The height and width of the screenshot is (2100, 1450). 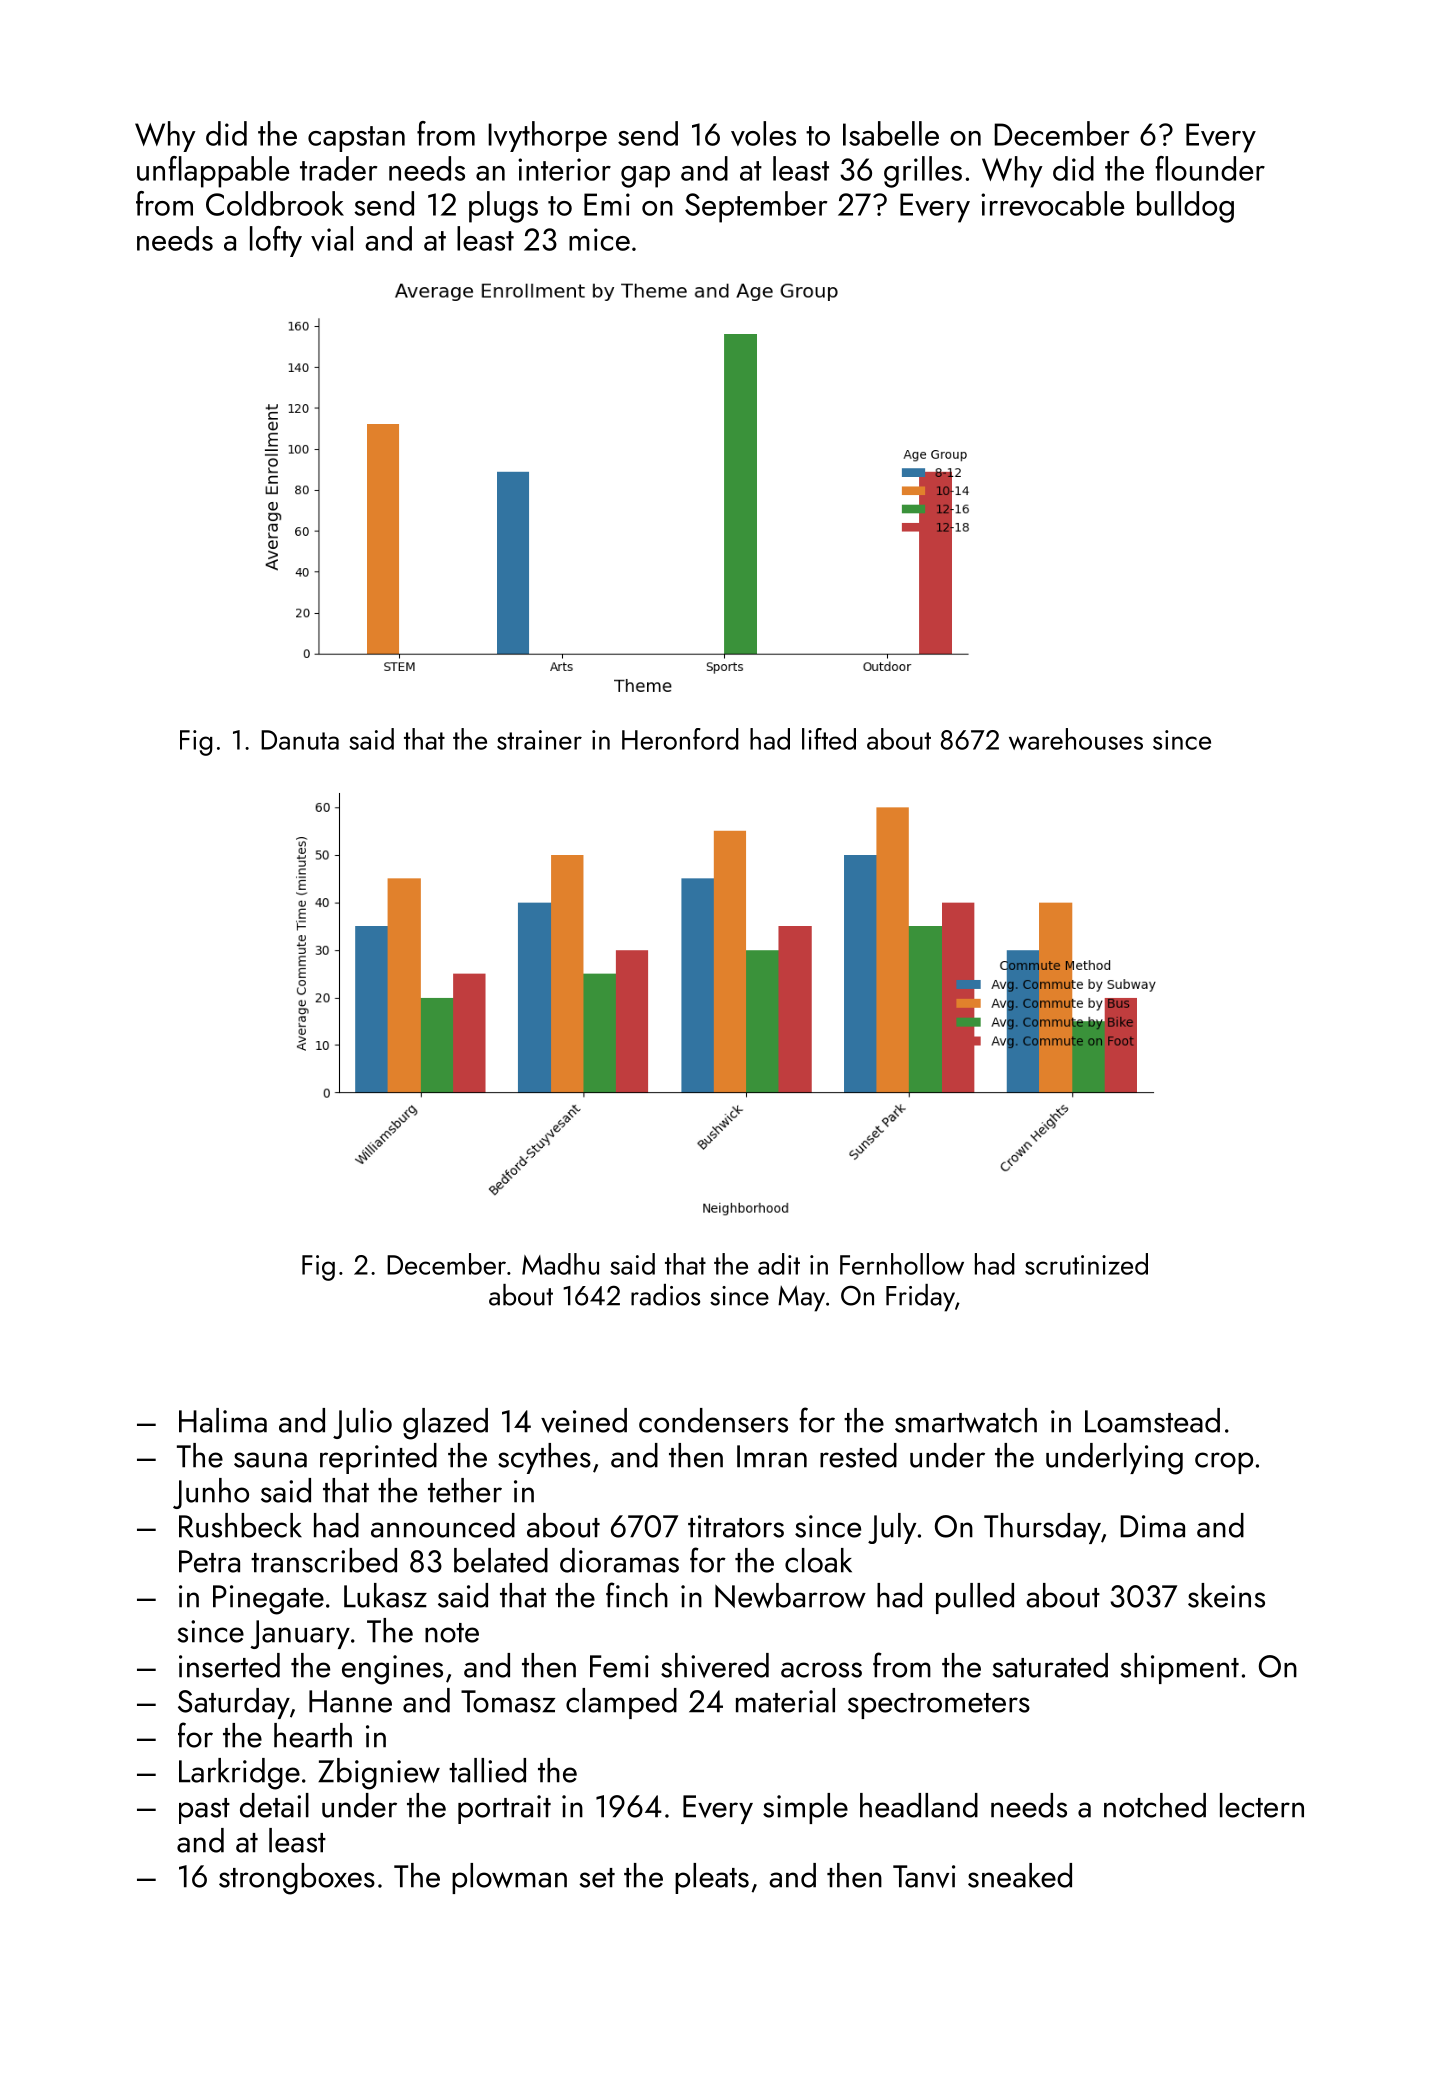 What do you see at coordinates (1262, 1805) in the screenshot?
I see `lectern` at bounding box center [1262, 1805].
